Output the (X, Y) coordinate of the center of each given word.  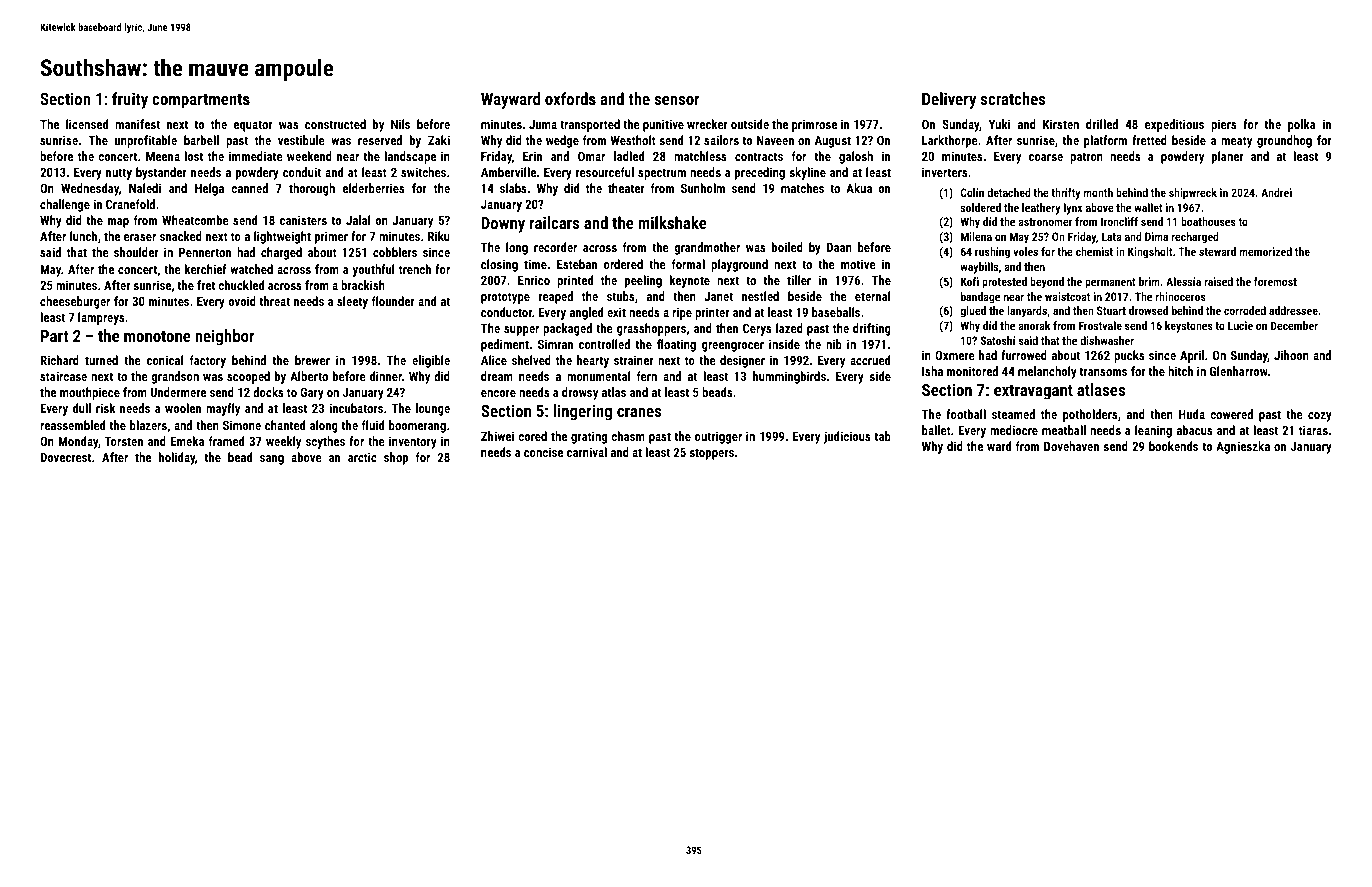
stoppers (711, 454)
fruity (130, 100)
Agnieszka (1243, 447)
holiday (177, 458)
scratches (1013, 98)
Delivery (949, 100)
